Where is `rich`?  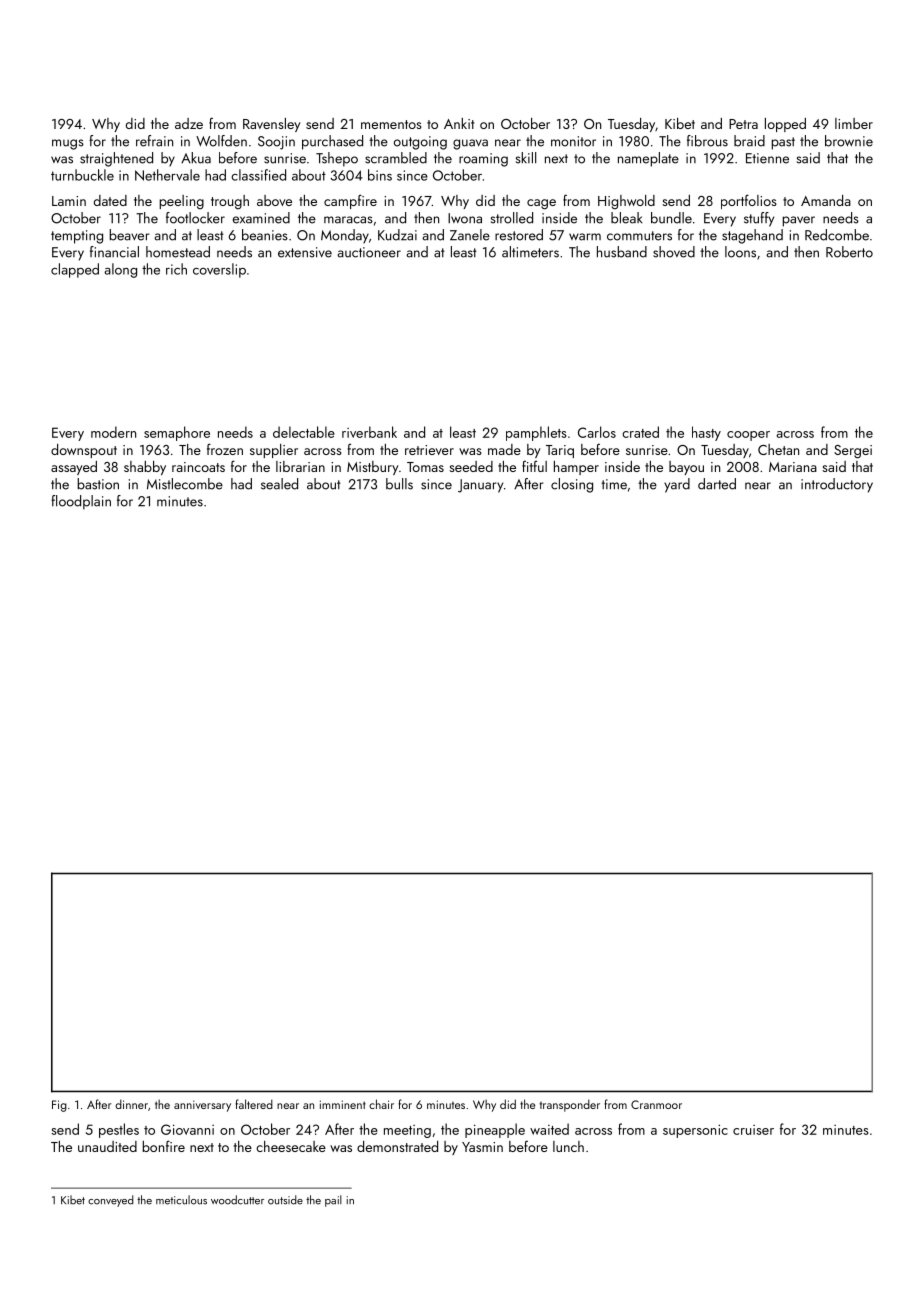
rich is located at coordinates (176, 269).
